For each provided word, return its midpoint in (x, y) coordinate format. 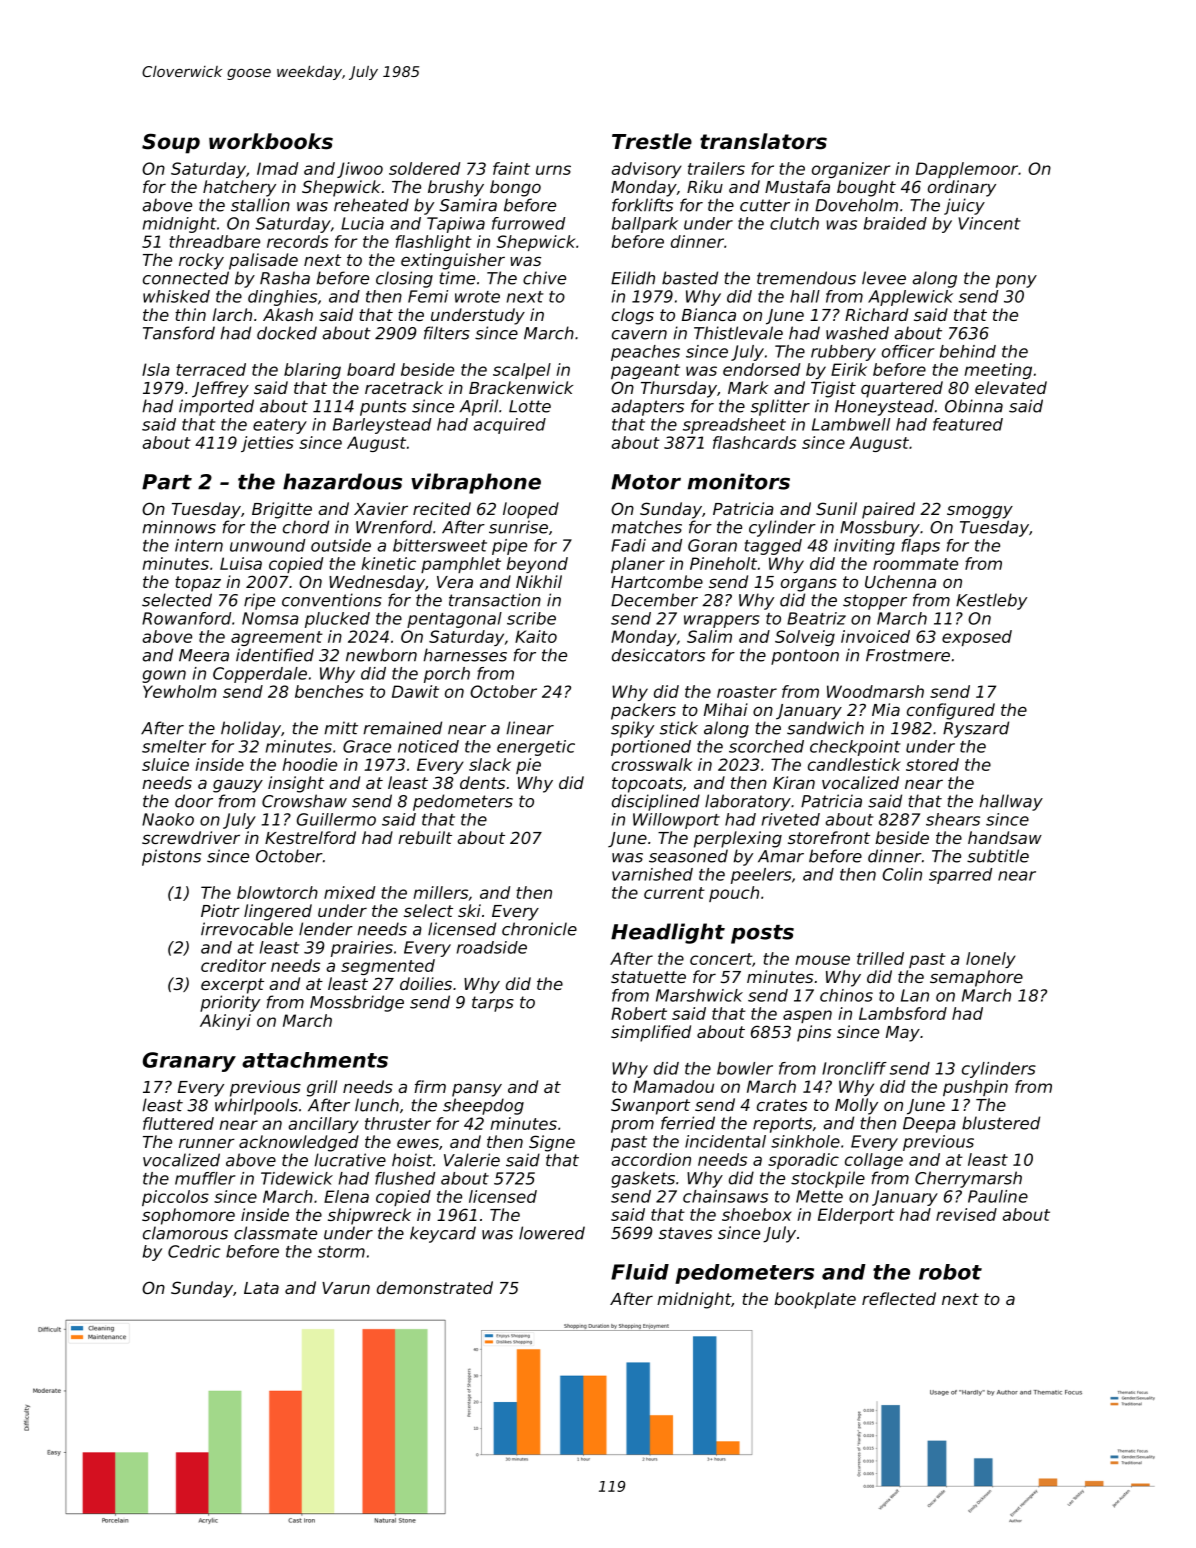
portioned (651, 748)
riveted (791, 819)
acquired (509, 426)
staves (685, 1233)
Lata (261, 1288)
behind (968, 351)
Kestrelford (310, 837)
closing (404, 279)
